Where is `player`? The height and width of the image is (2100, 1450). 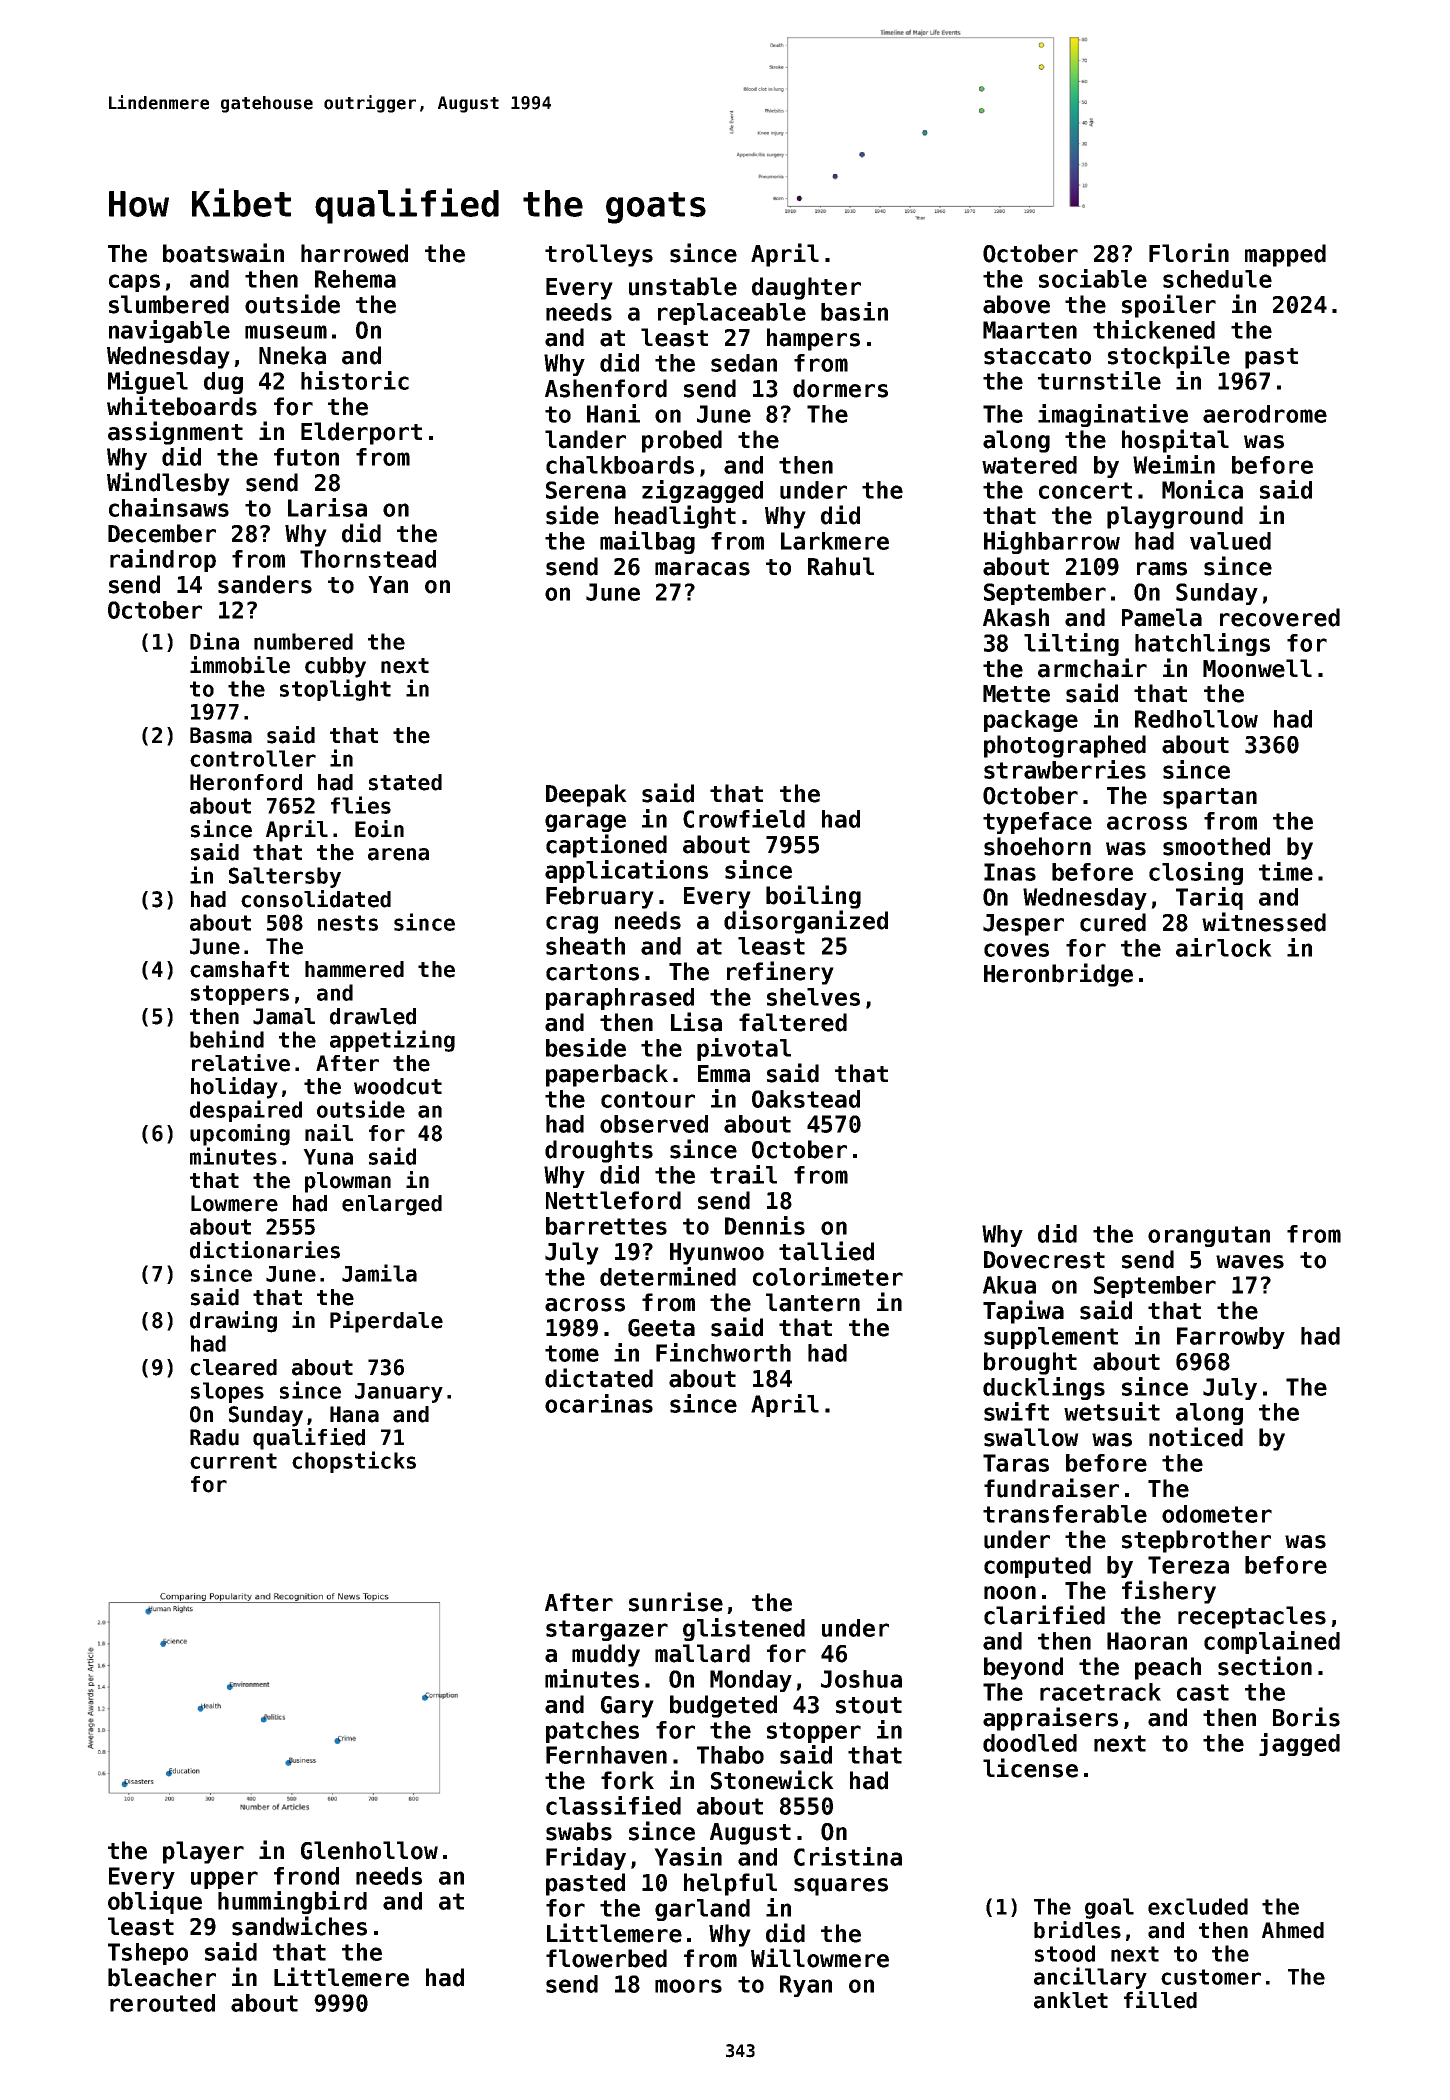 player is located at coordinates (203, 1852).
